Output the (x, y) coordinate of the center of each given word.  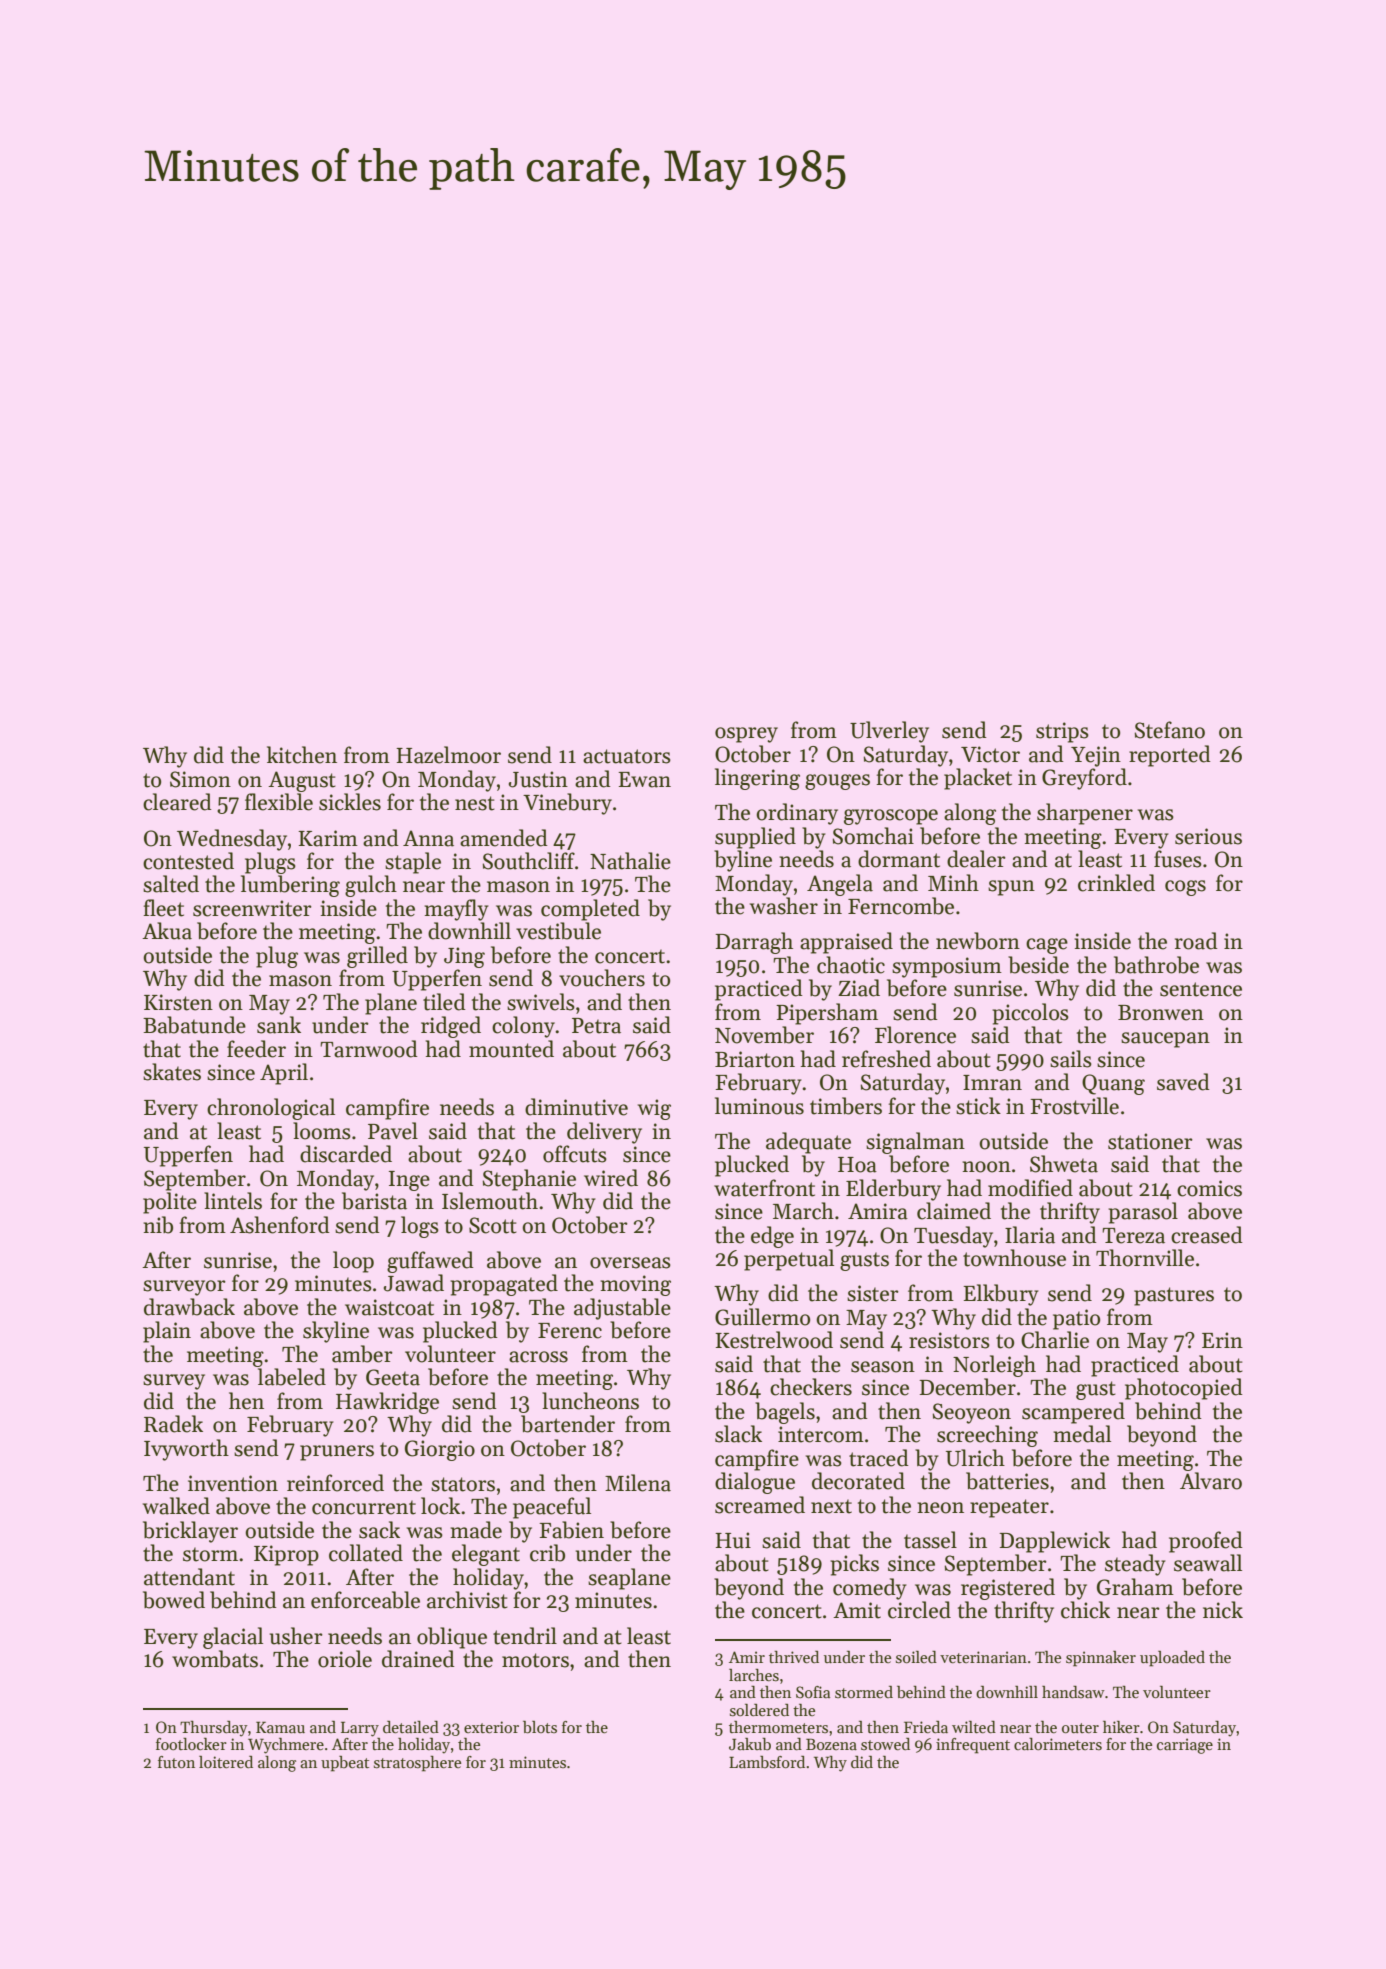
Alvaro (1211, 1481)
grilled (377, 957)
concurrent (364, 1507)
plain (167, 1332)
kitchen (302, 755)
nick (1223, 1610)
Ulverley (889, 732)
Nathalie (630, 861)
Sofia (813, 1692)
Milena (638, 1483)
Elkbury (1000, 1295)
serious (1208, 836)
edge (772, 1237)
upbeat (345, 1764)
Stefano (1170, 730)
